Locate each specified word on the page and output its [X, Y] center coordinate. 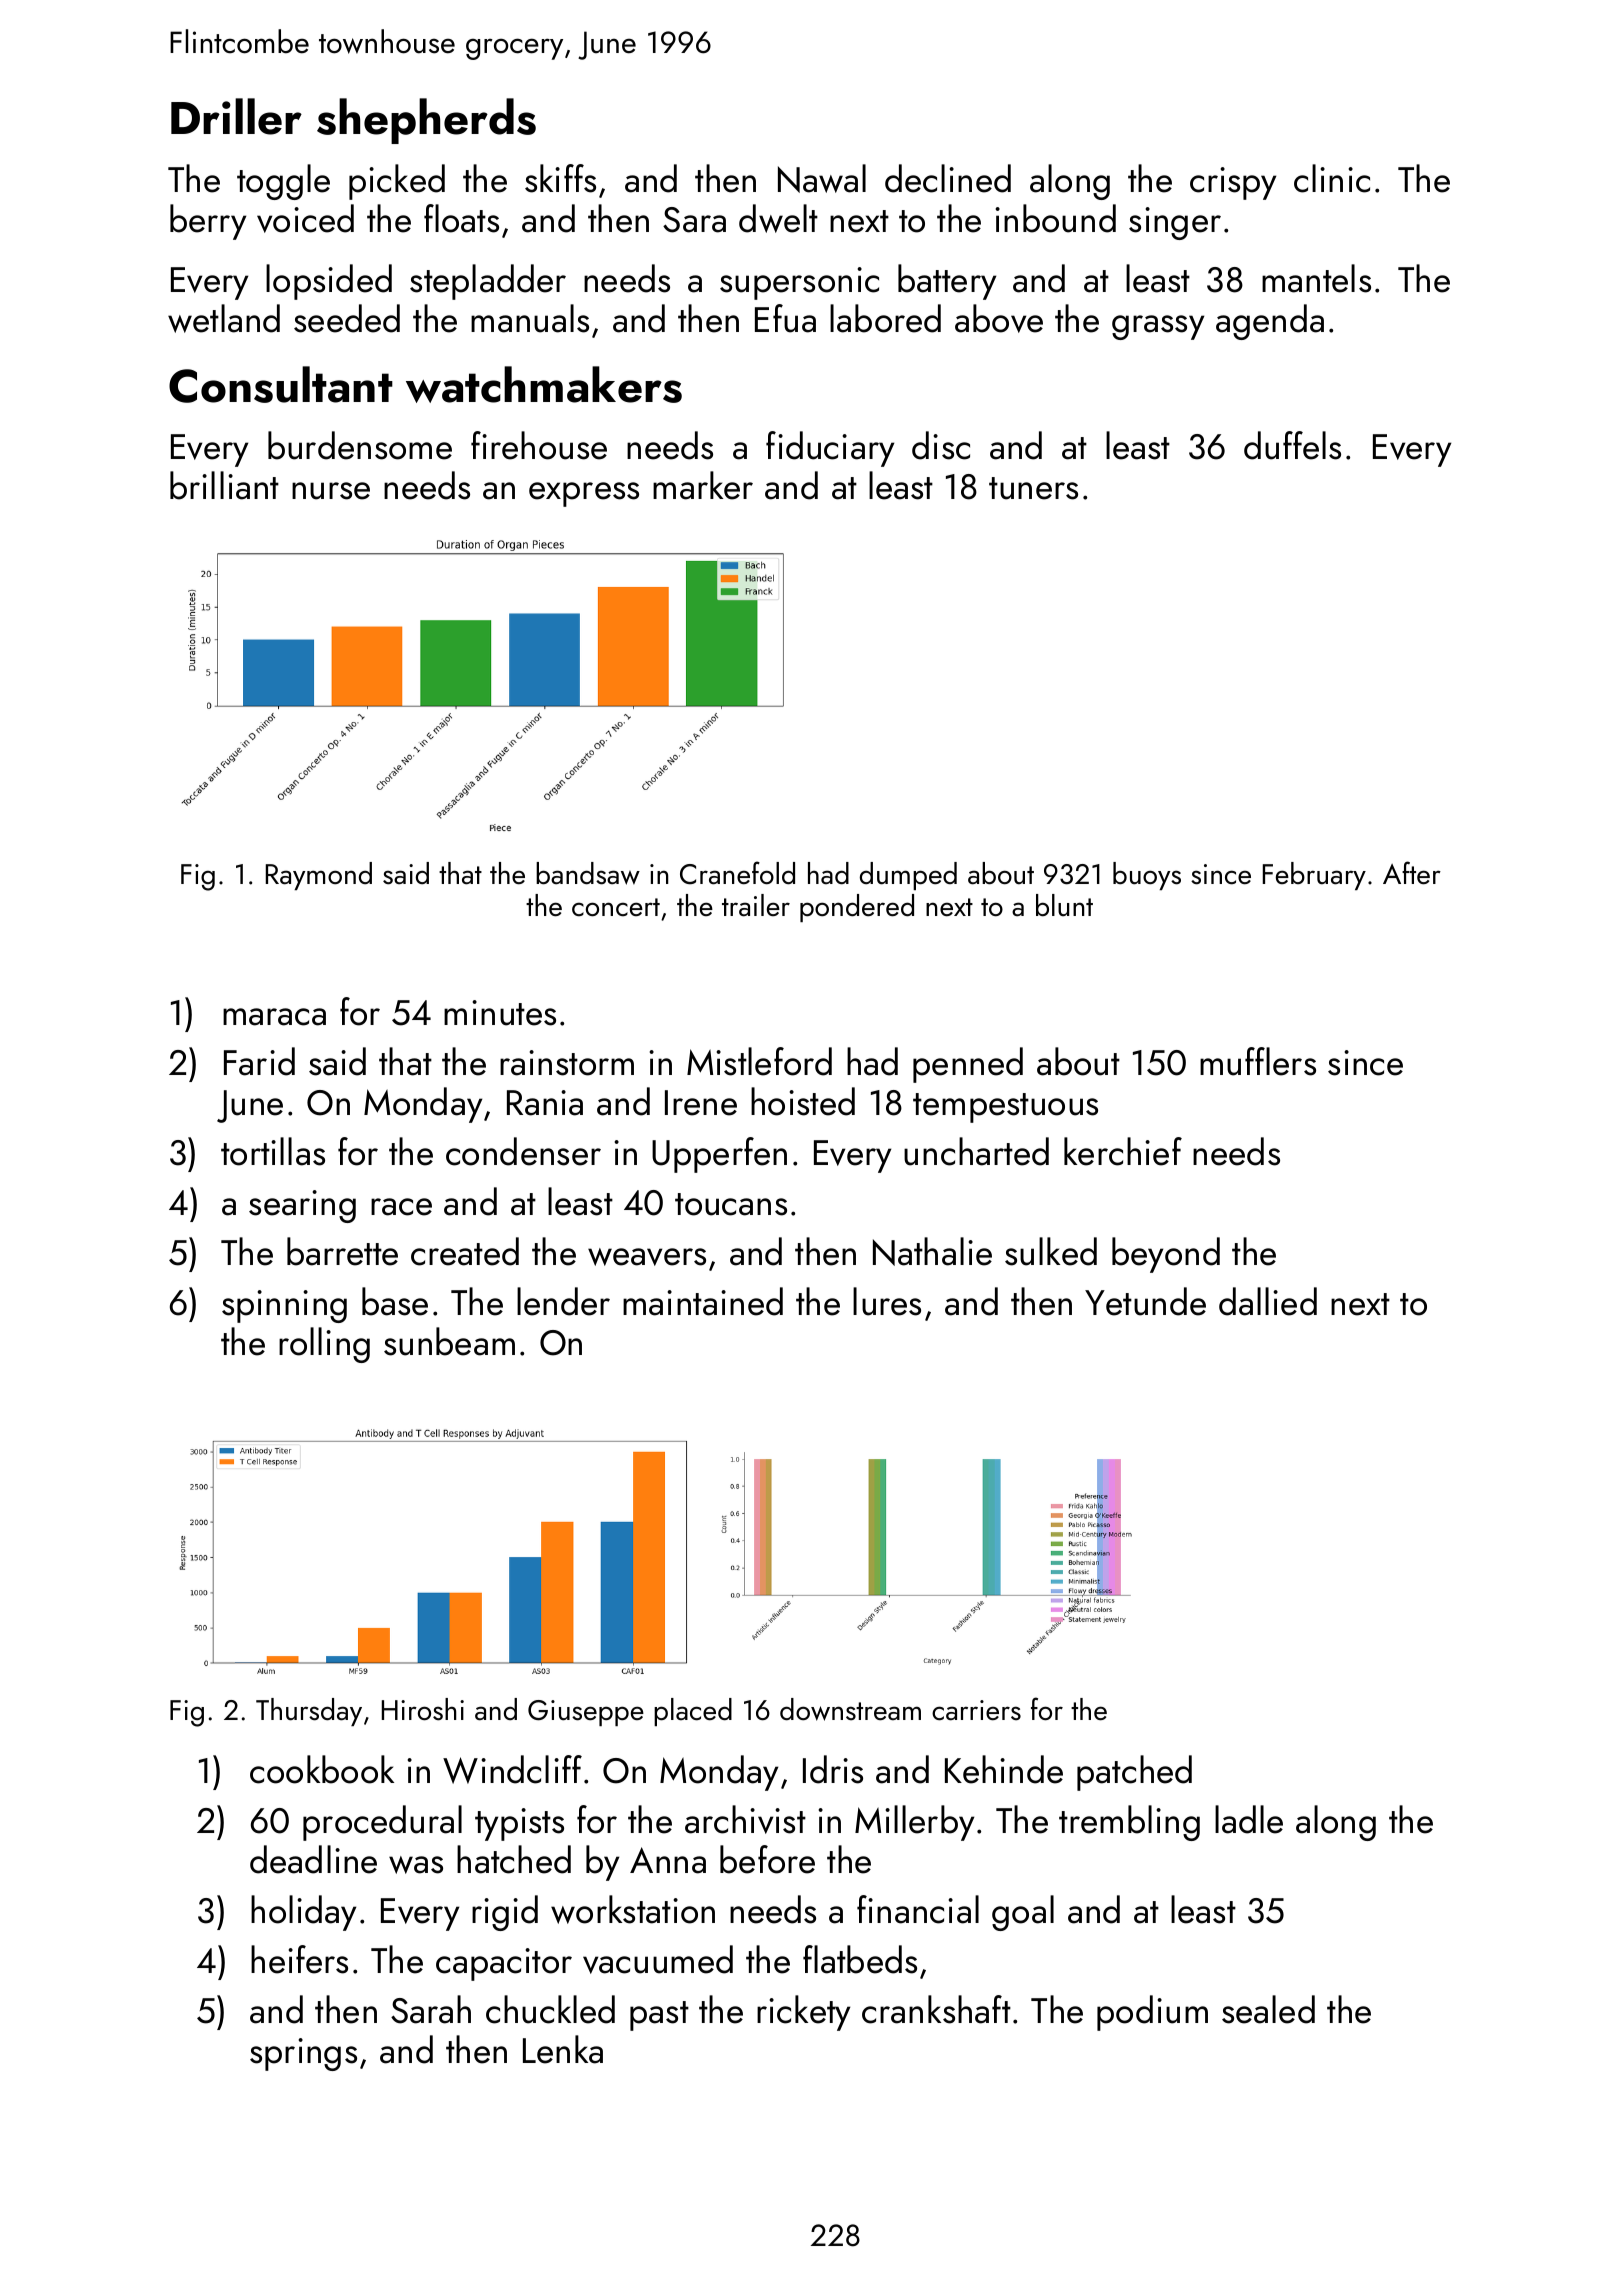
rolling [324, 1345]
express [584, 494]
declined [948, 178]
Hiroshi [423, 1709]
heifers [299, 1959]
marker [703, 485]
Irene [701, 1103]
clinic [1332, 178]
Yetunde [1145, 1301]
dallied [1268, 1301]
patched [1134, 1773]
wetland [224, 318]
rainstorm [567, 1063]
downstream [850, 1709]
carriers [976, 1710]
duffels [1292, 445]
